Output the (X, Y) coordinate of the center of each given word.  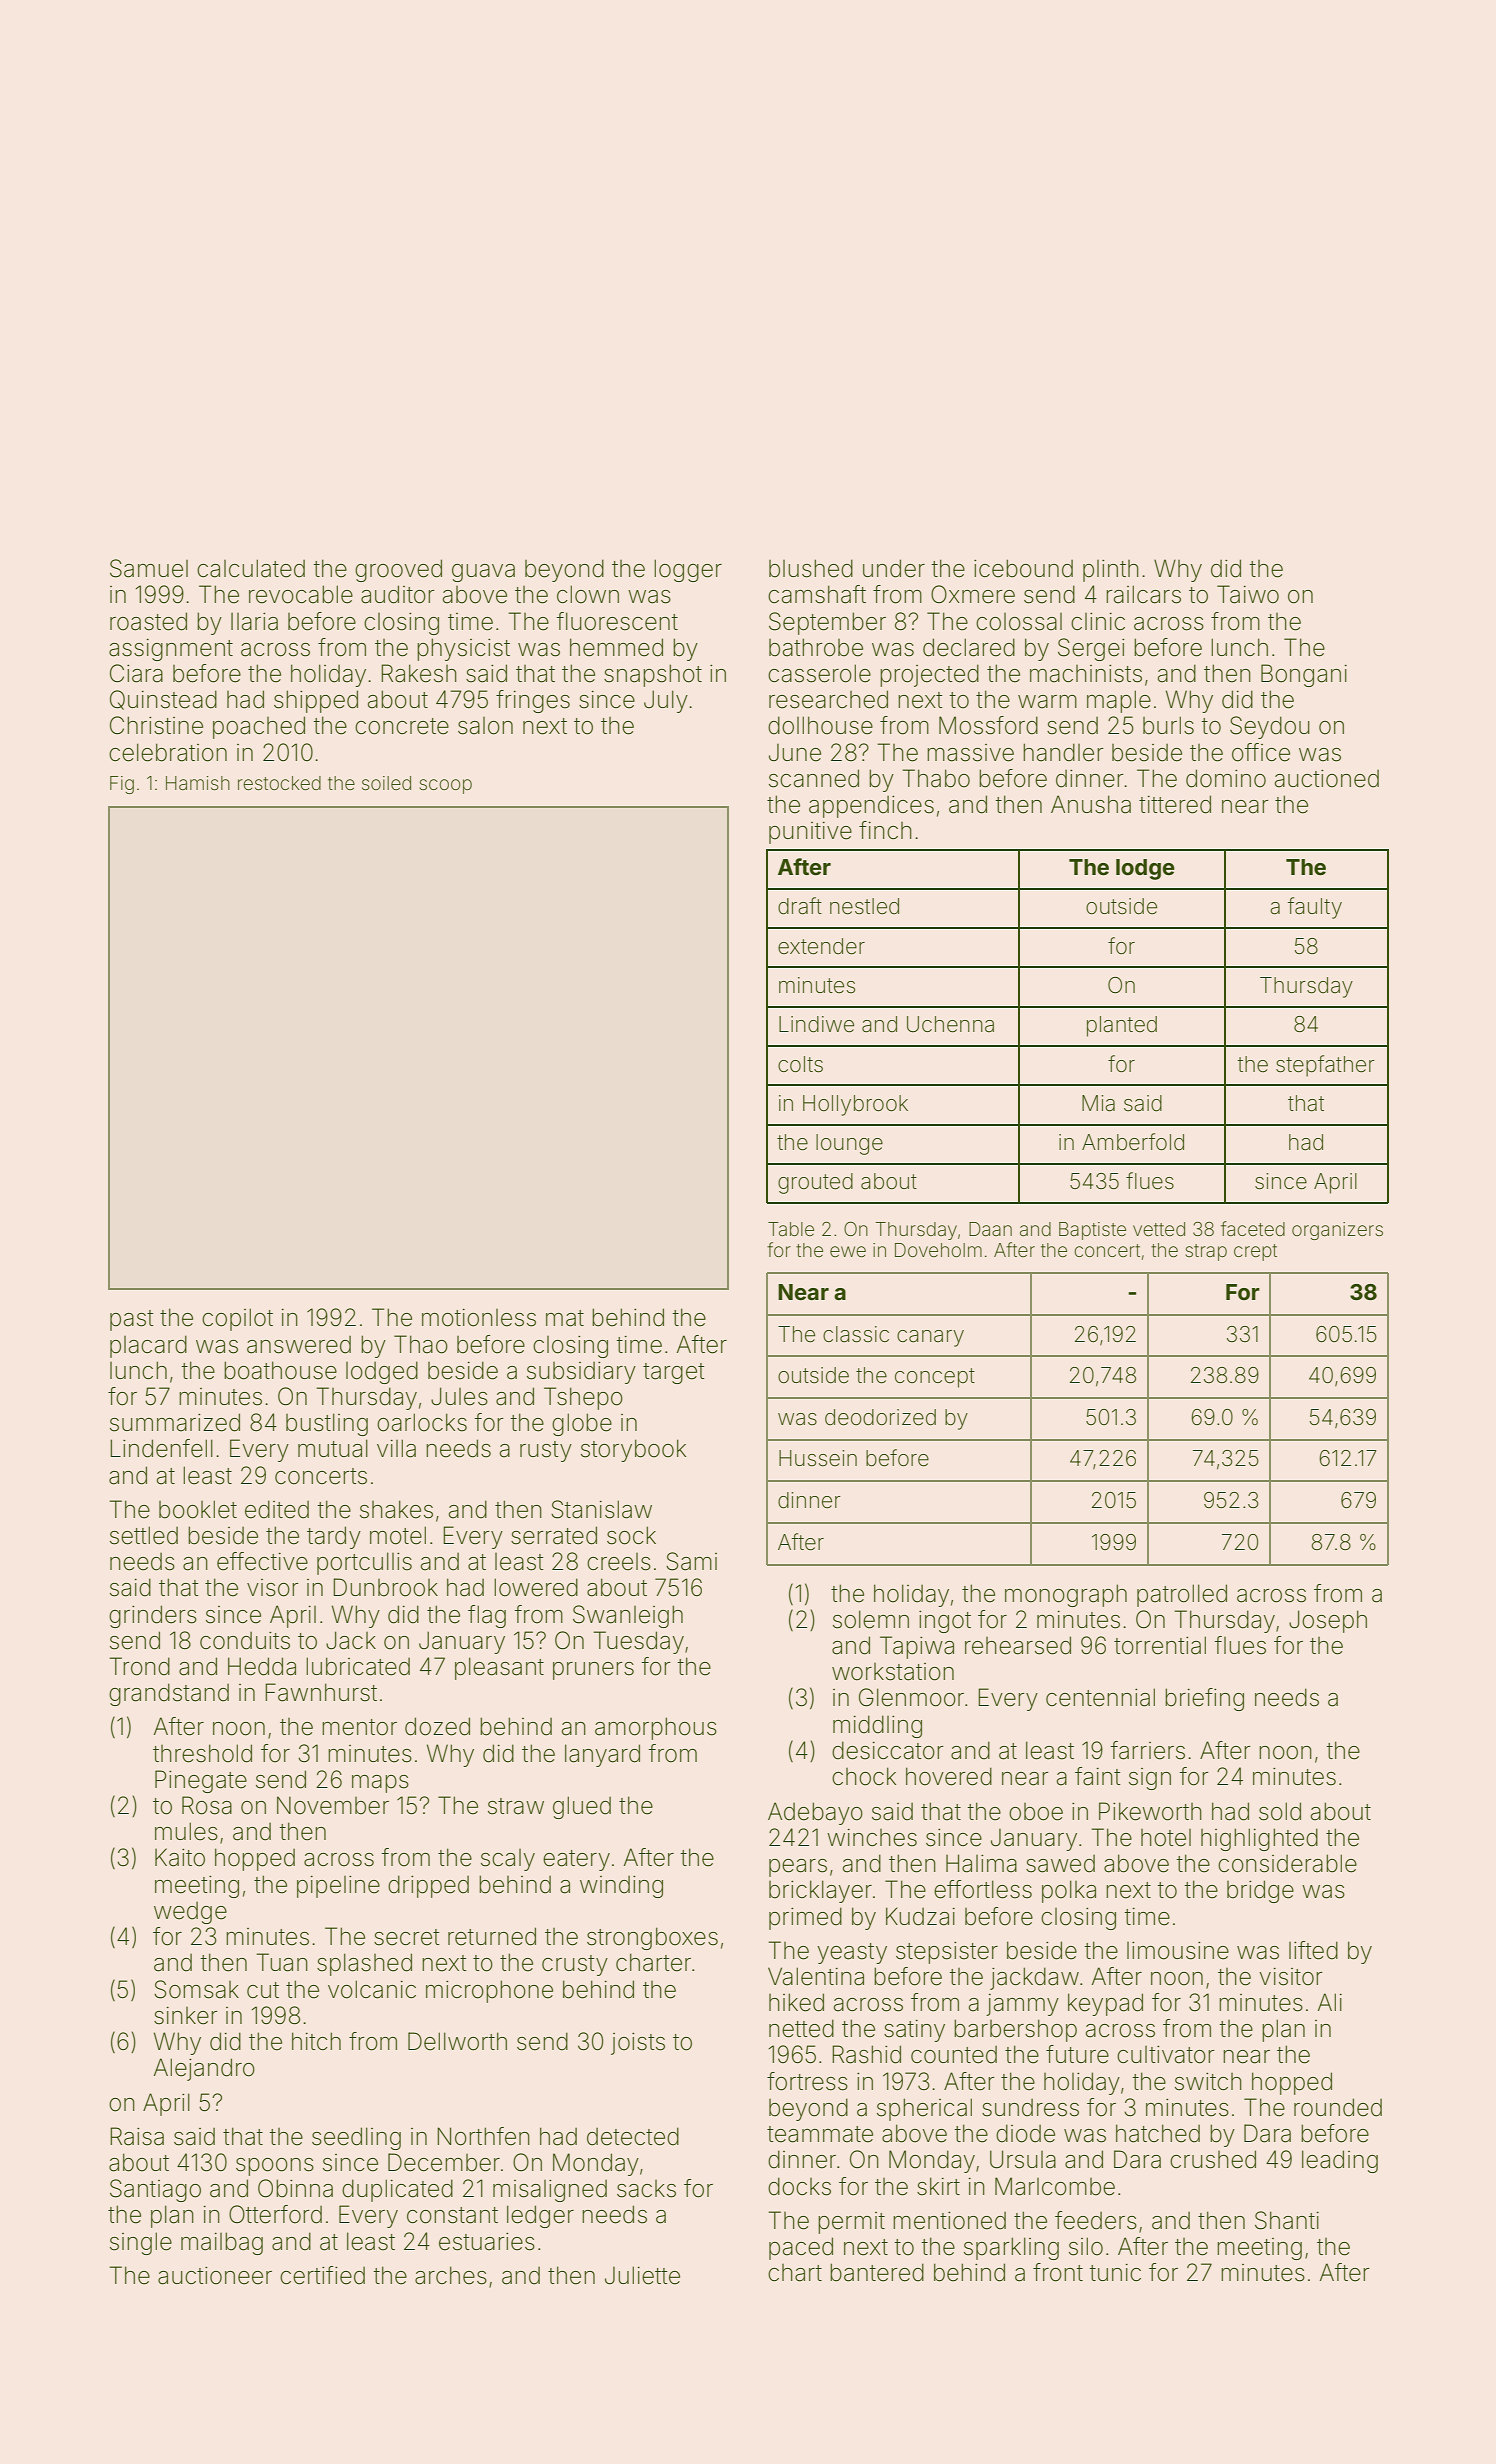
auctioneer (215, 2276)
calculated (251, 568)
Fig (122, 785)
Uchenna (950, 1024)
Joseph (1328, 1621)
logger (688, 570)
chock (864, 1776)
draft (800, 906)
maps (380, 1784)
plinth (1111, 571)
